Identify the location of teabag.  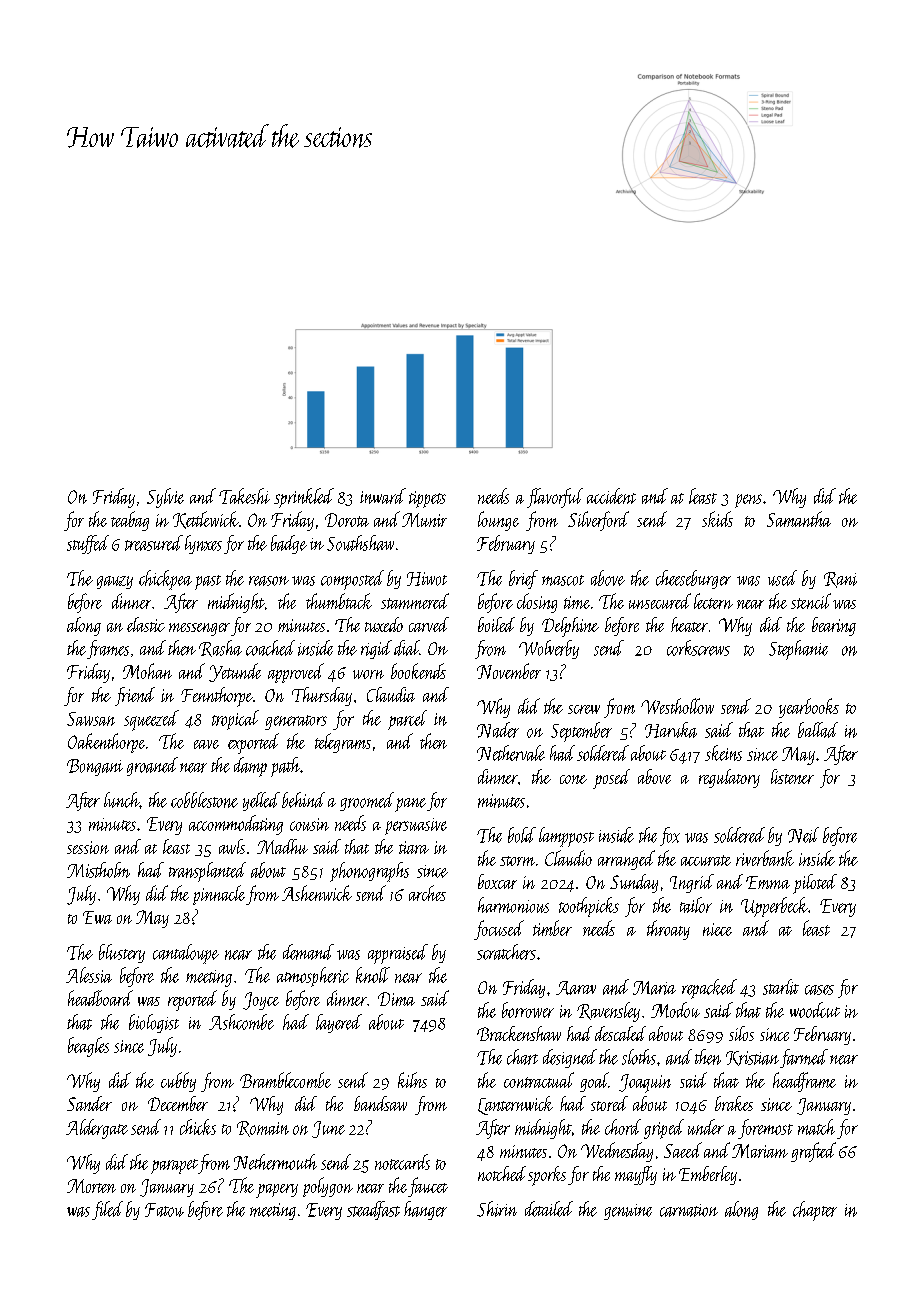
(130, 521).
